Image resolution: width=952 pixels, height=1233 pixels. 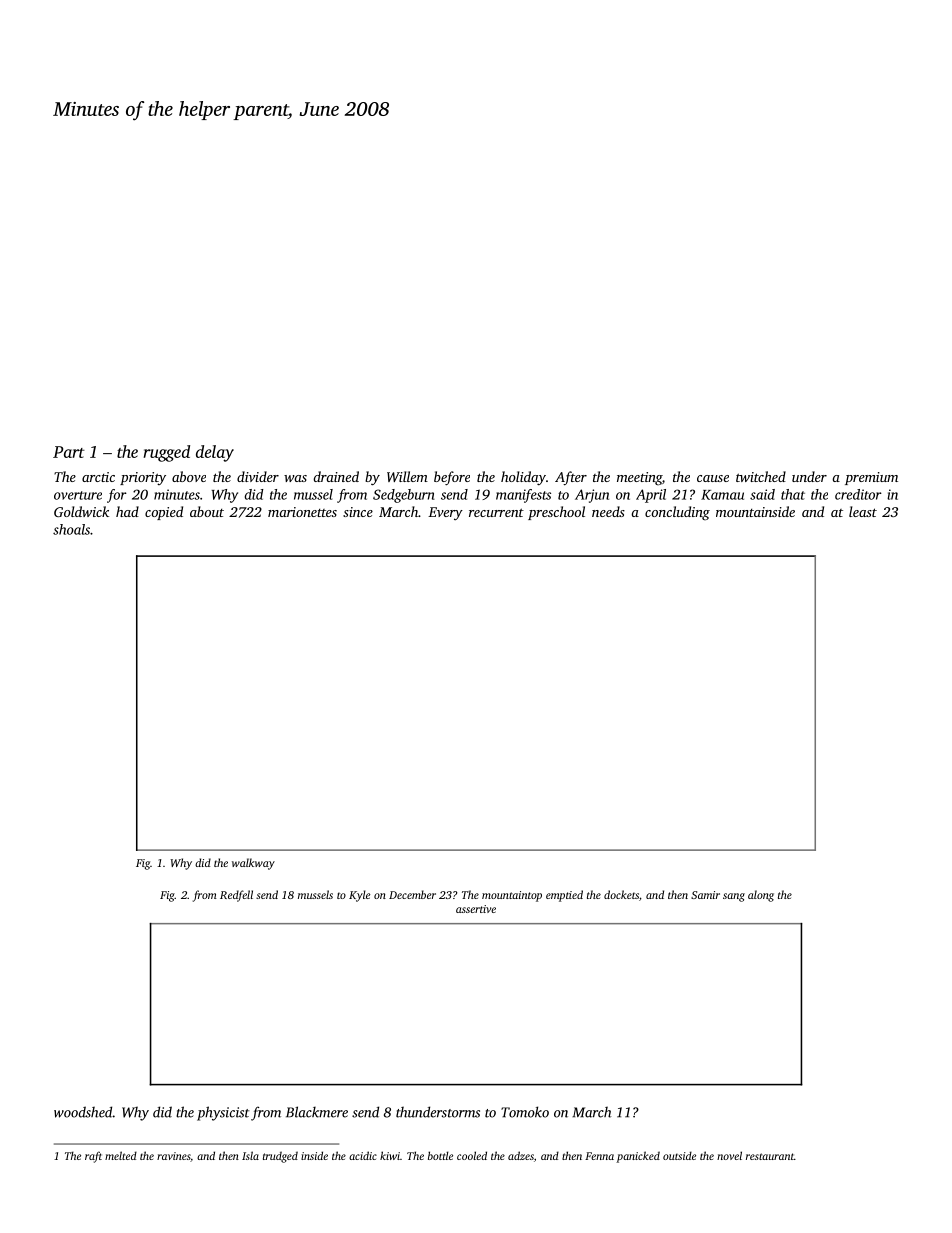 What do you see at coordinates (599, 1156) in the document?
I see `Fenna` at bounding box center [599, 1156].
